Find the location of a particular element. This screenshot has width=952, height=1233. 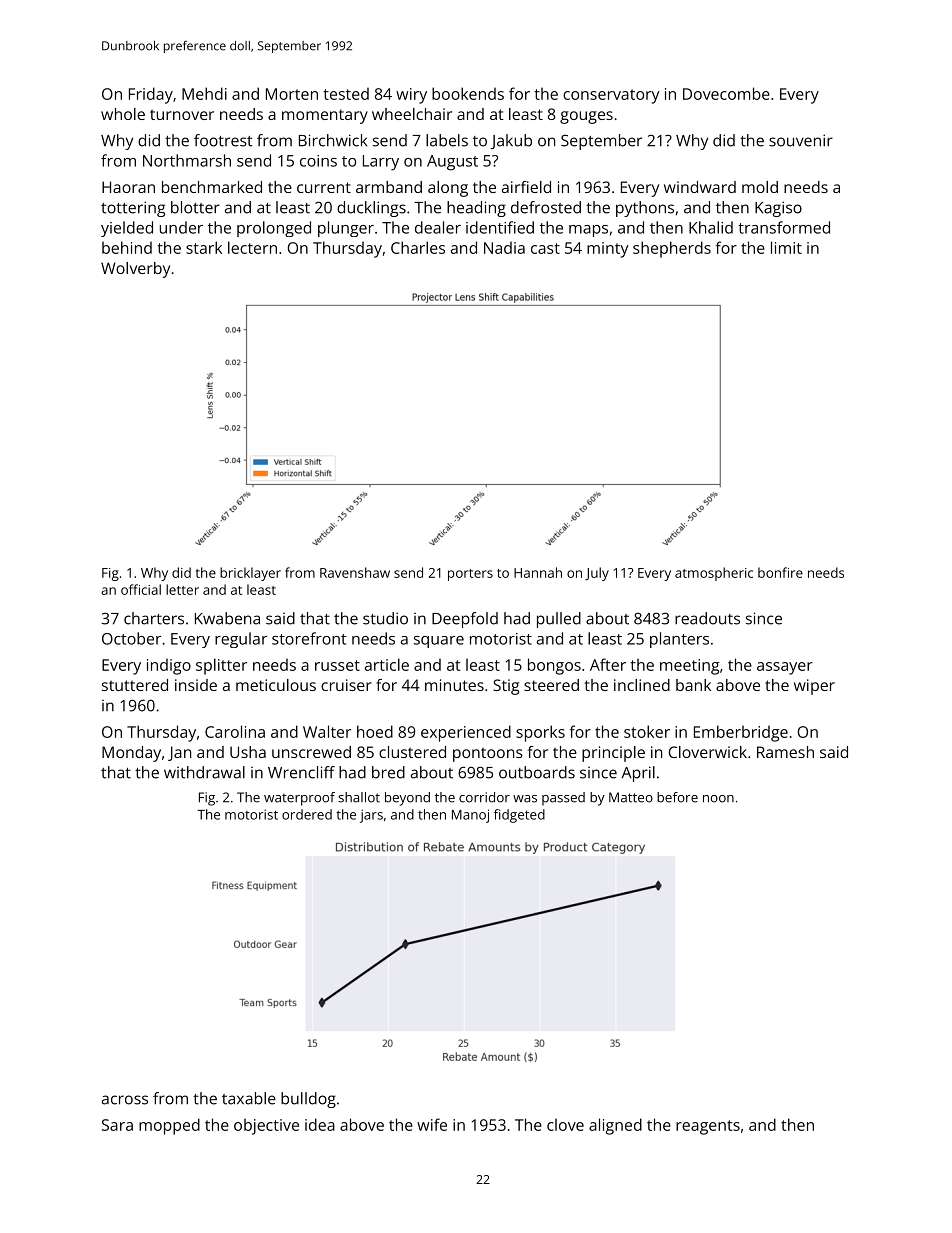

taxable is located at coordinates (249, 1098).
